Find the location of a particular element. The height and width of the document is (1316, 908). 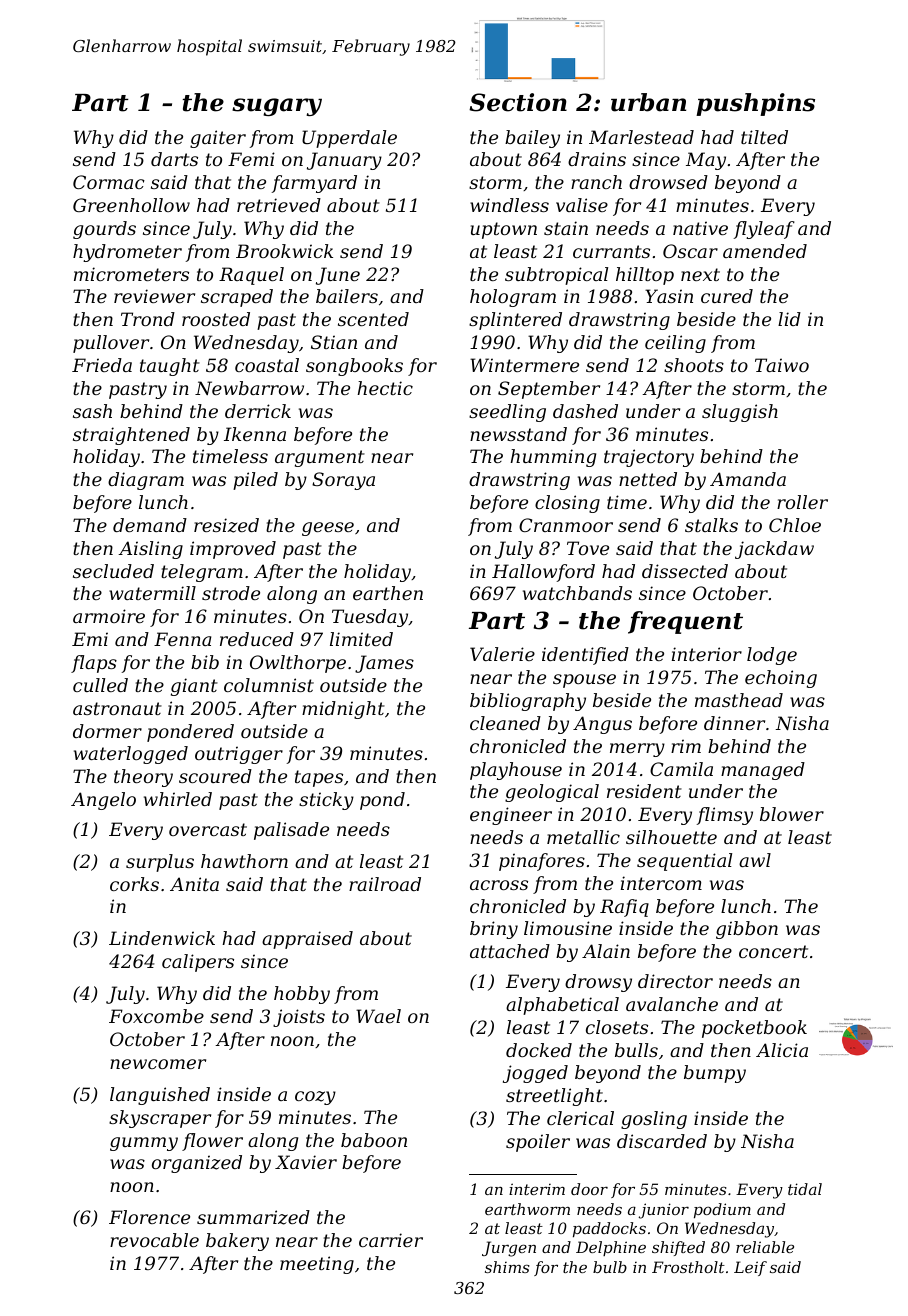

hydrometer is located at coordinates (127, 253).
